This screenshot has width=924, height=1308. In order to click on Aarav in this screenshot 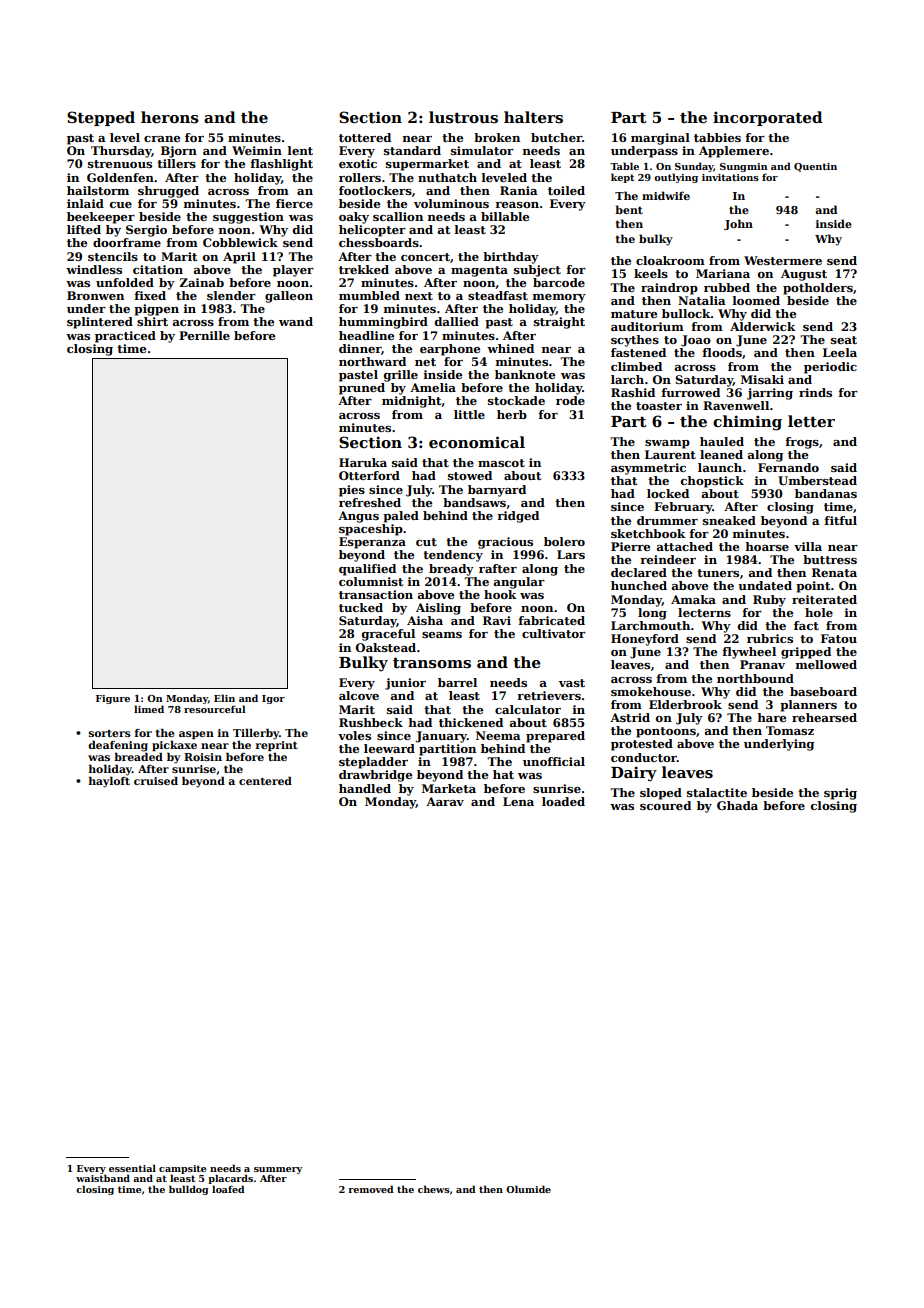, I will do `click(445, 801)`.
